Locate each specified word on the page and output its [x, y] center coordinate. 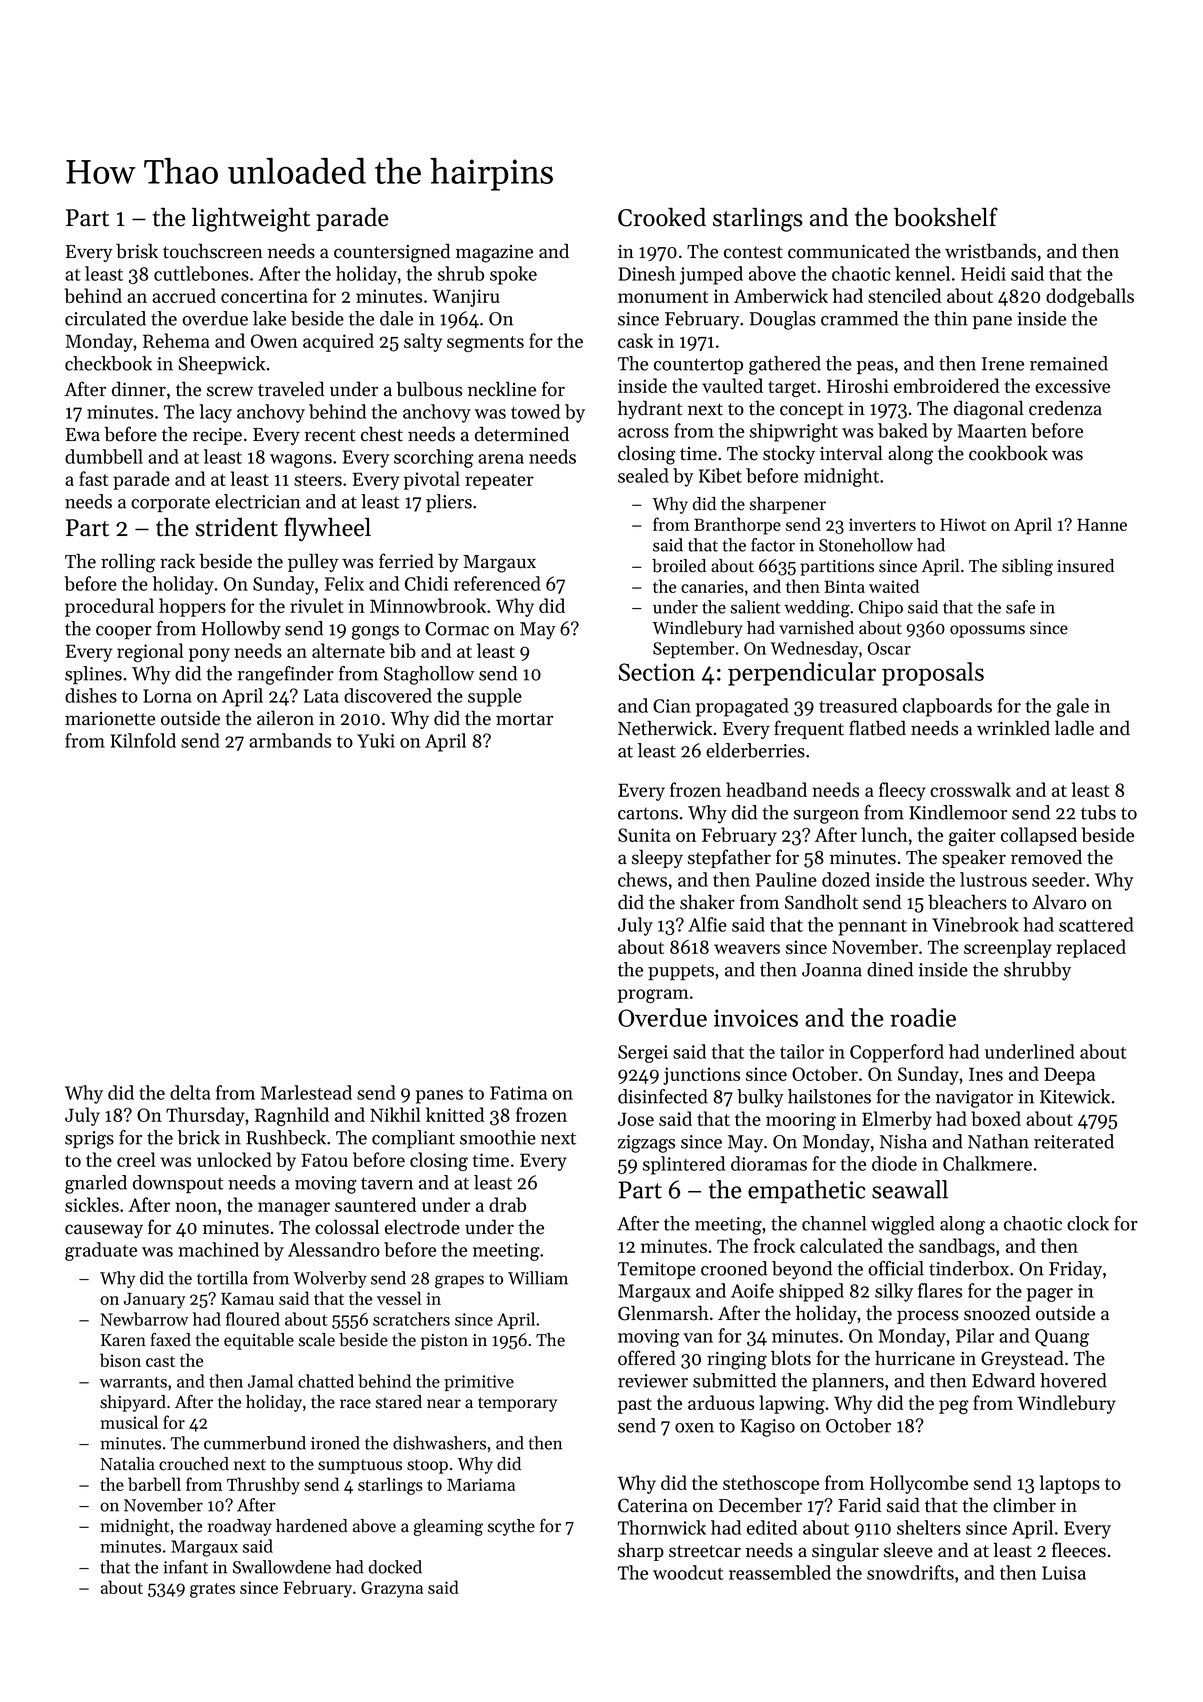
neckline [502, 389]
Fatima [518, 1093]
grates [212, 1590]
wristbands [990, 251]
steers [318, 480]
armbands [290, 740]
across [643, 433]
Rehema [176, 340]
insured [1085, 566]
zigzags [646, 1144]
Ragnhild [292, 1116]
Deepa [1069, 1076]
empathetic [806, 1192]
